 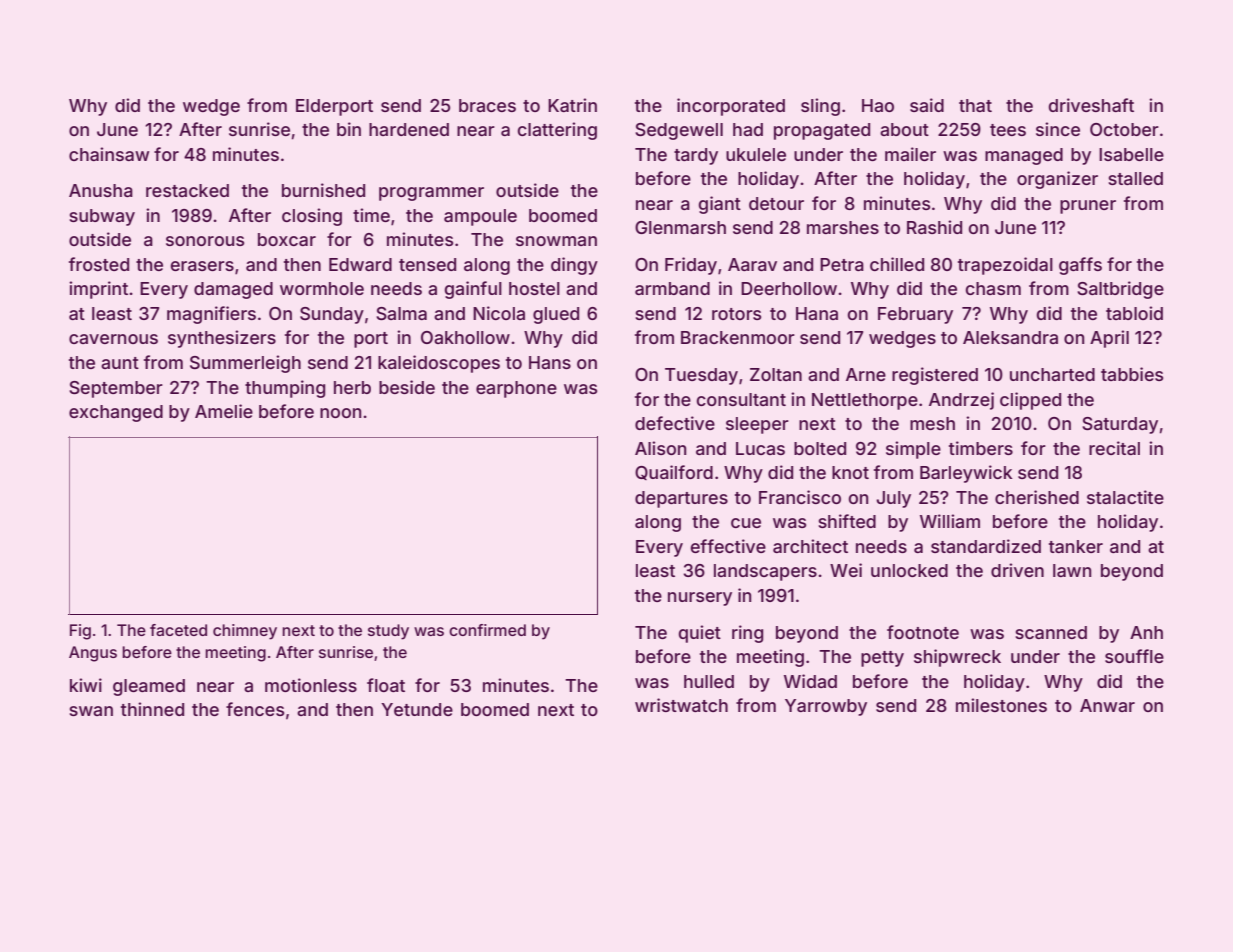 I want to click on chainsaw, so click(x=109, y=154).
